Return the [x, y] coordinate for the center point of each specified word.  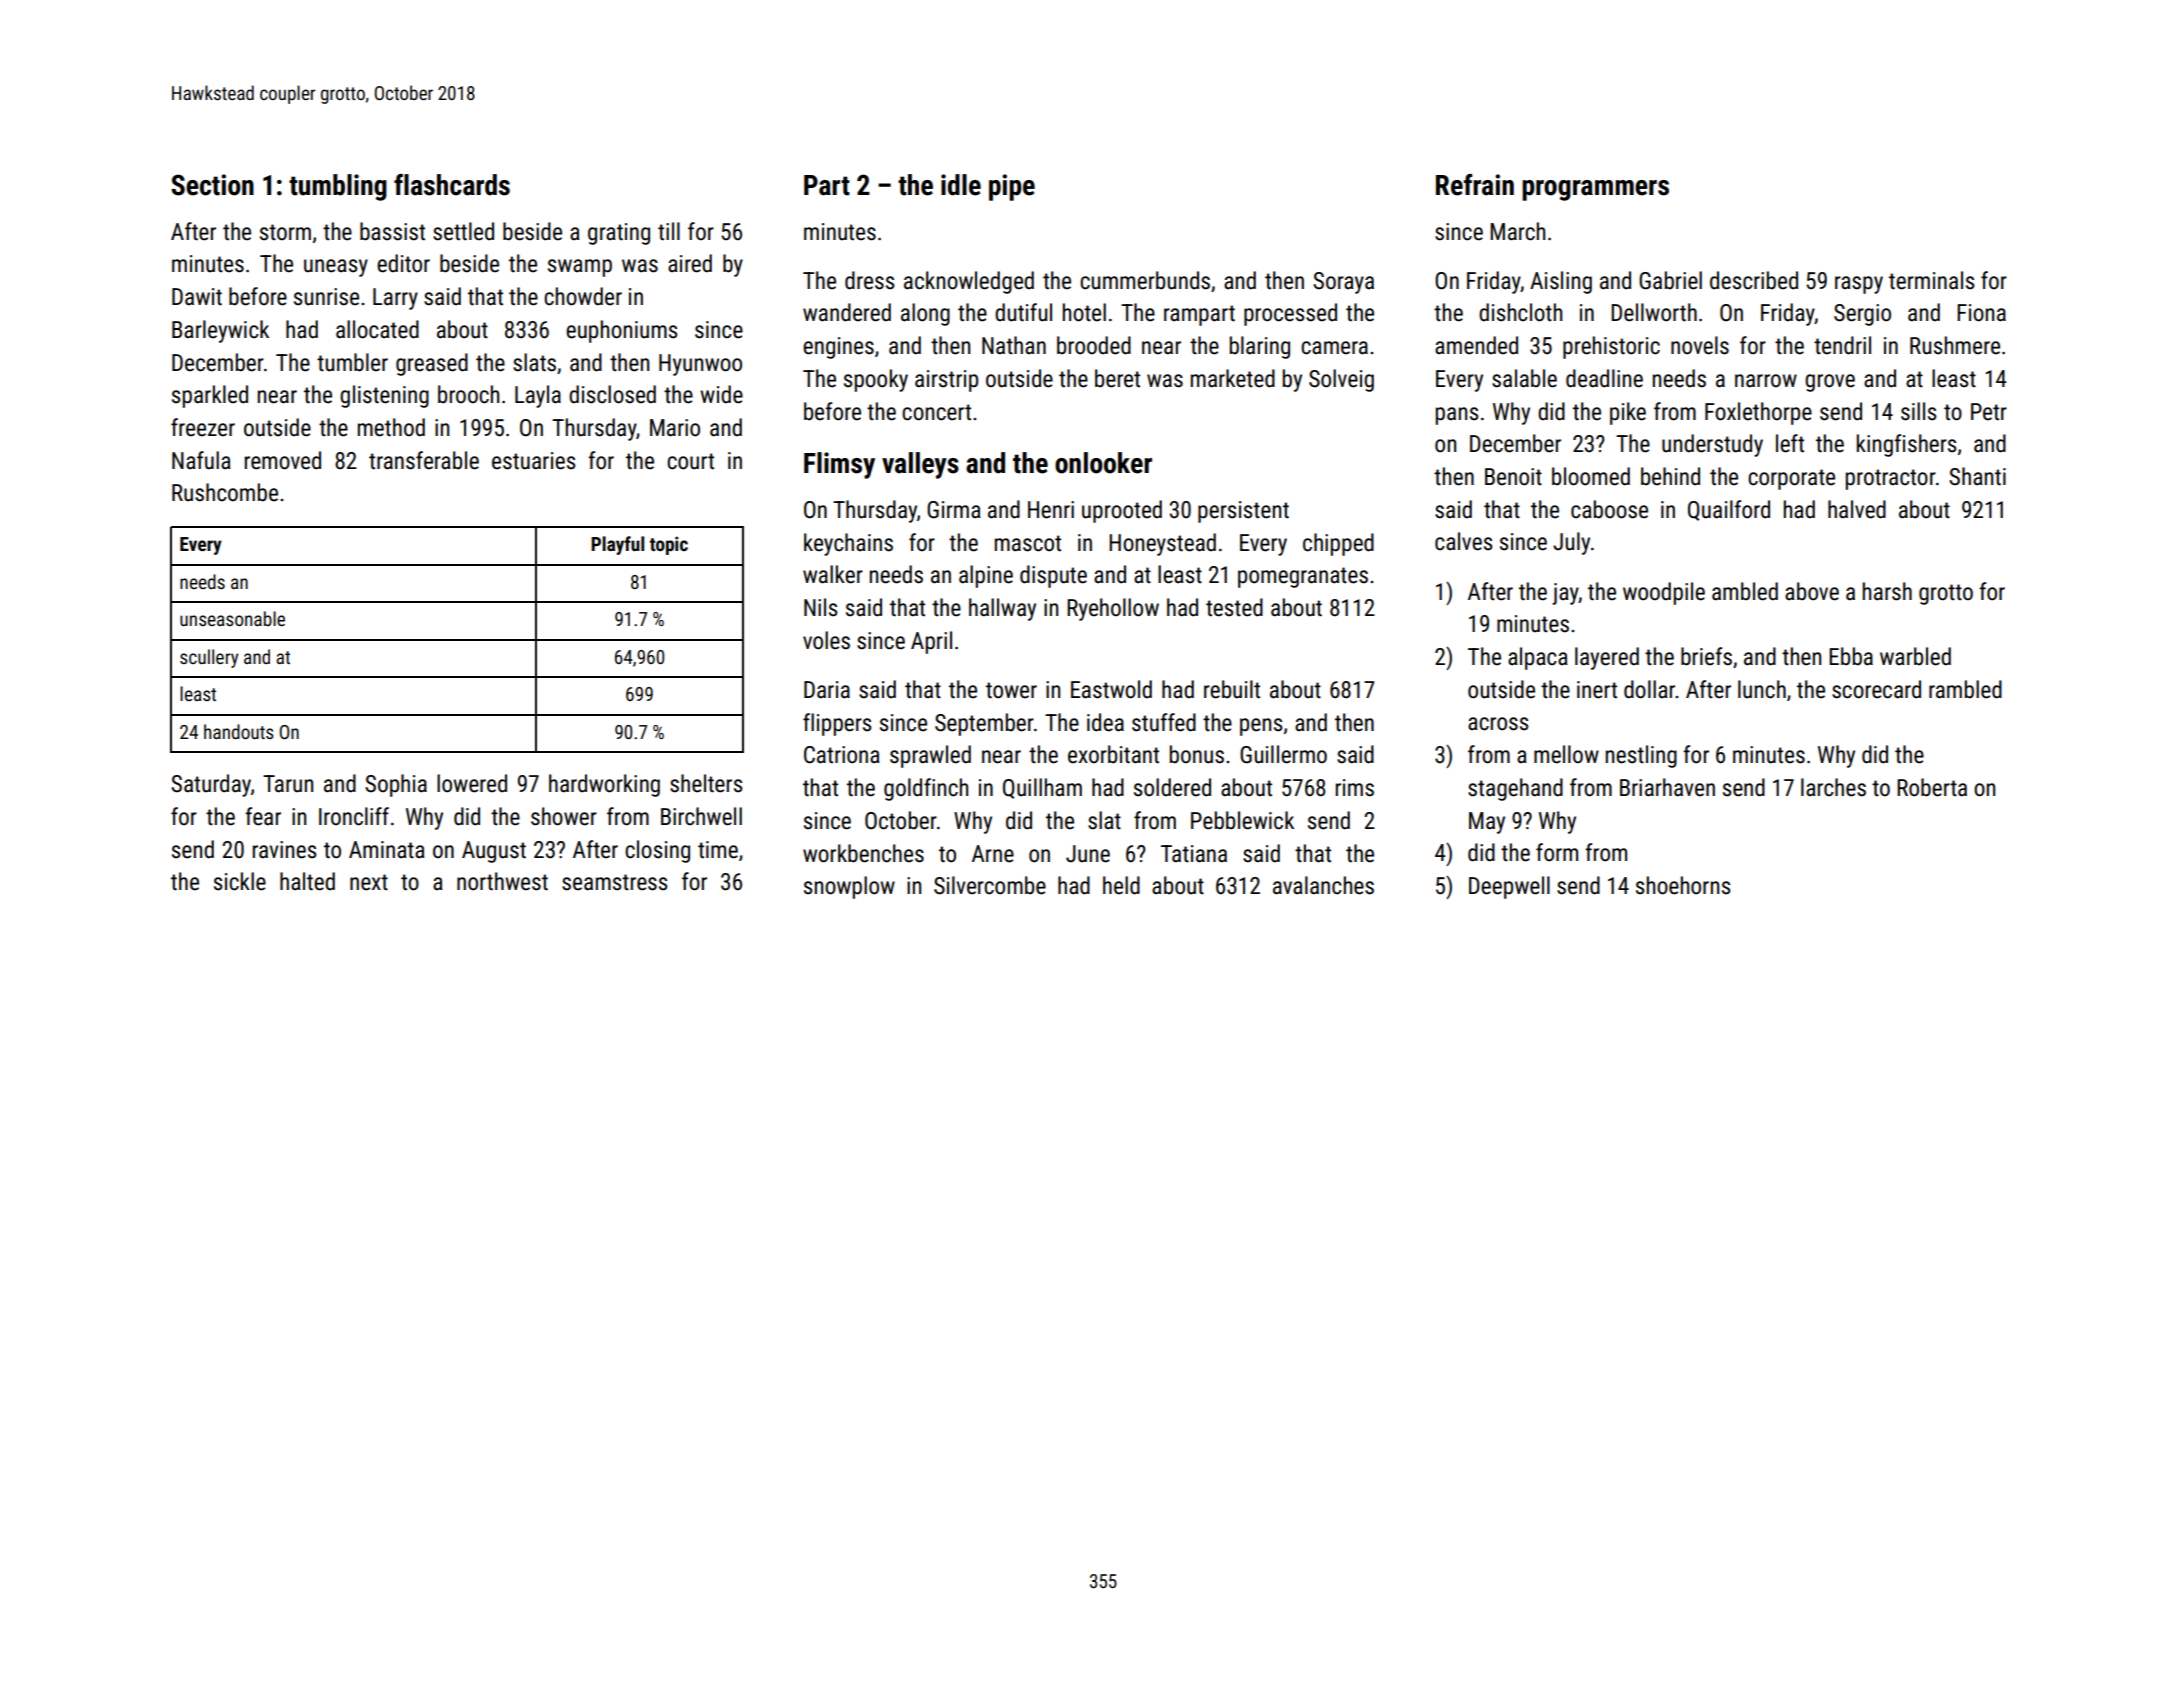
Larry [395, 299]
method [391, 427]
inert [1597, 690]
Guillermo [1283, 754]
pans [1457, 416]
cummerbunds [1145, 280]
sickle [240, 881]
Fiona [1981, 313]
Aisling [1561, 282]
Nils [821, 607]
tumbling [338, 187]
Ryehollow [1113, 609]
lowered [472, 783]
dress [870, 280]
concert [936, 412]
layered [1607, 658]
